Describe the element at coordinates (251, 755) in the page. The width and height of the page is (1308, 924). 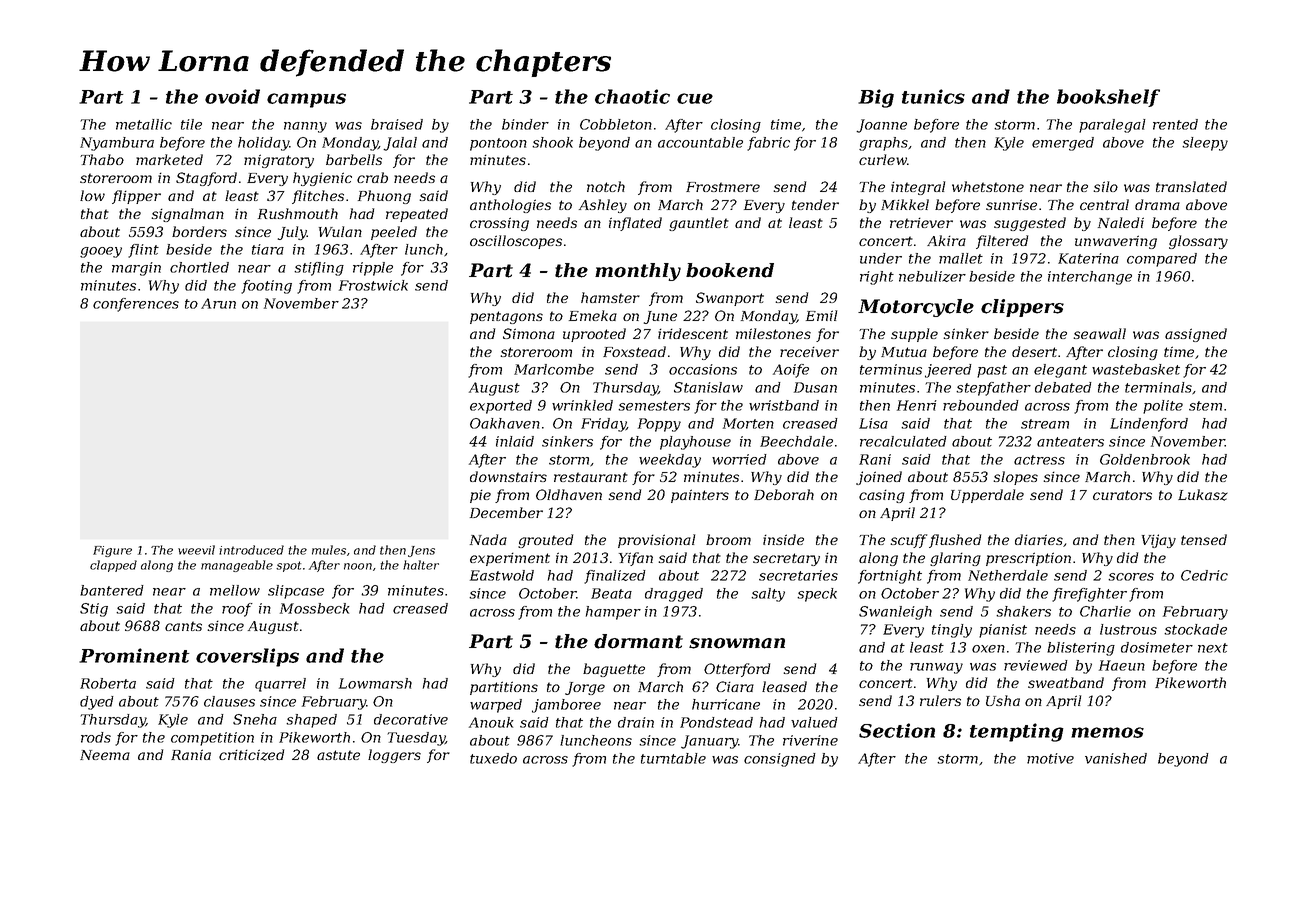
I see `criticized` at that location.
